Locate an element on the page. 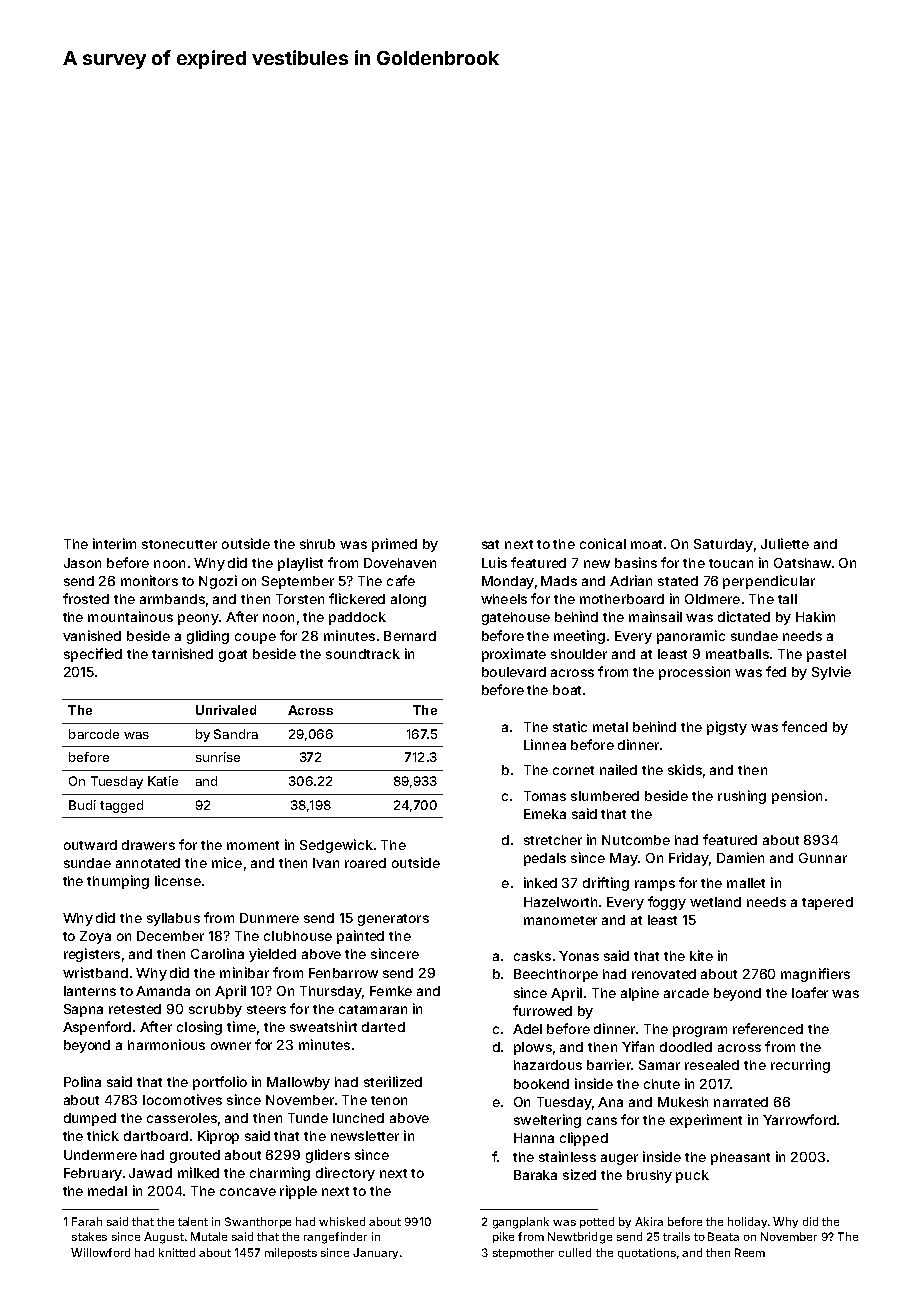  magnifiers is located at coordinates (815, 975).
